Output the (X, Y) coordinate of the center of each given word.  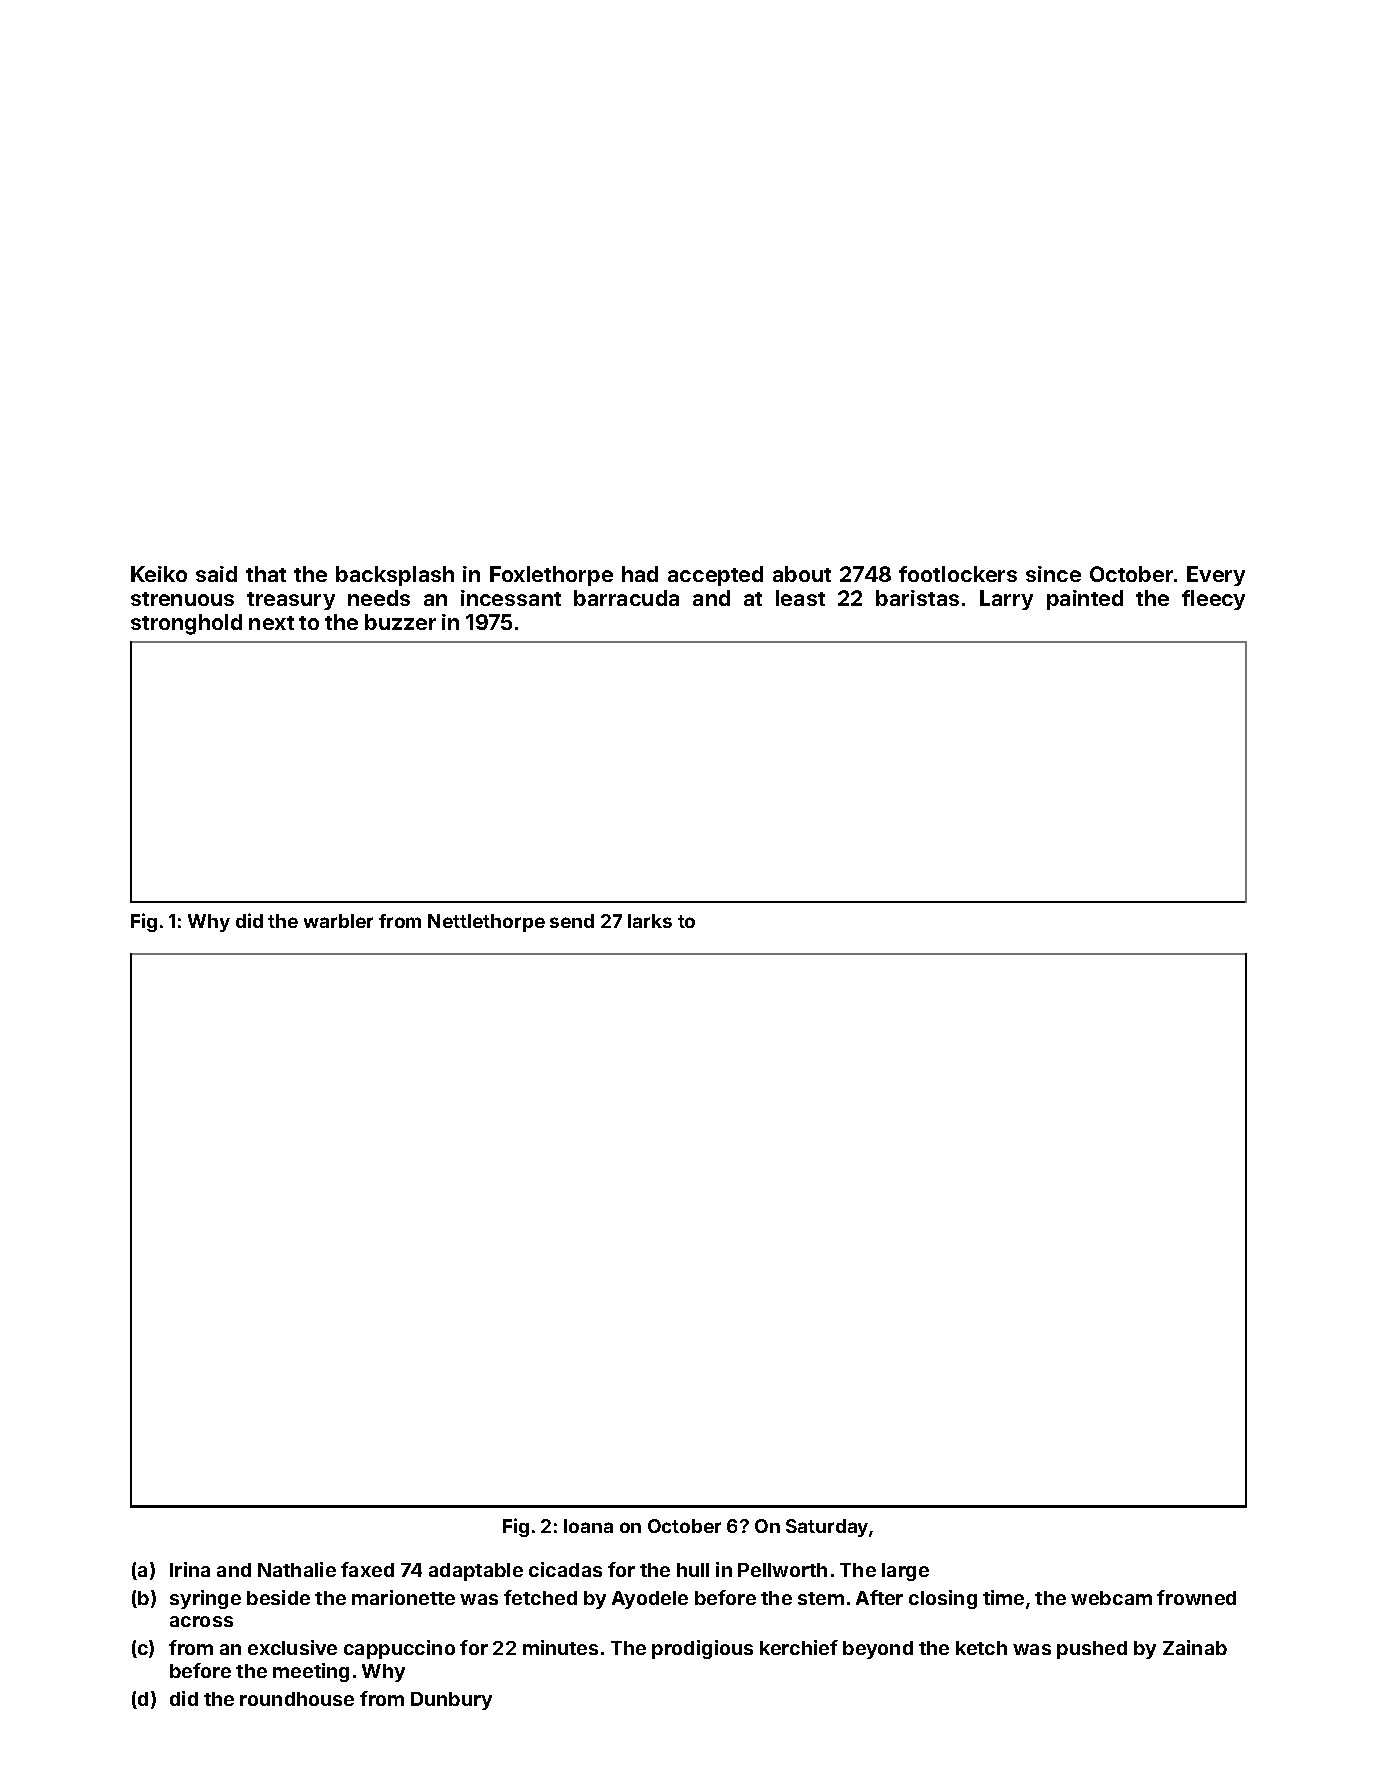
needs (379, 598)
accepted (715, 576)
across (201, 1621)
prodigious (702, 1649)
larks (650, 921)
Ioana (588, 1526)
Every (1216, 576)
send (572, 921)
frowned (1196, 1597)
